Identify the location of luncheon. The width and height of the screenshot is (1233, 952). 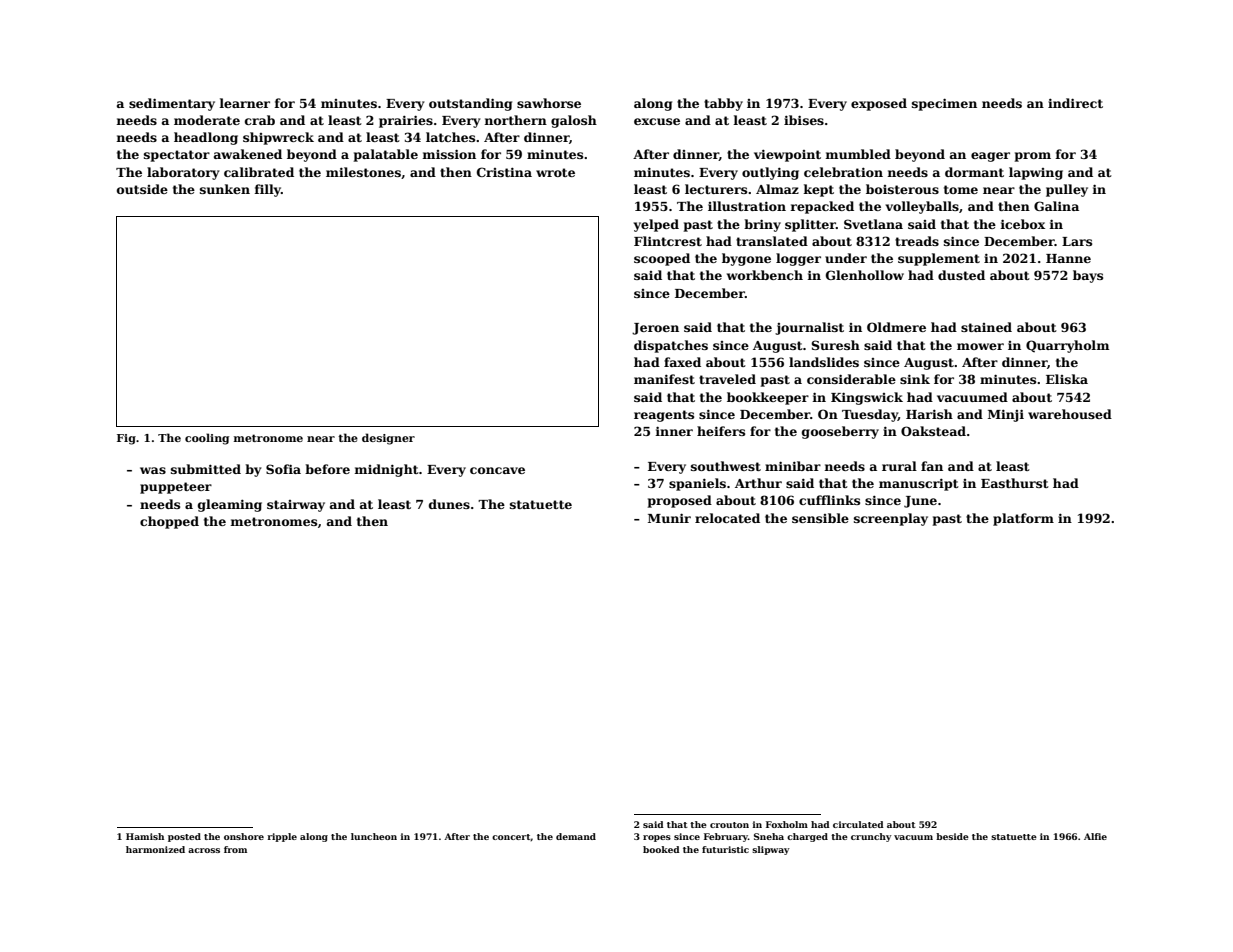
(374, 836).
